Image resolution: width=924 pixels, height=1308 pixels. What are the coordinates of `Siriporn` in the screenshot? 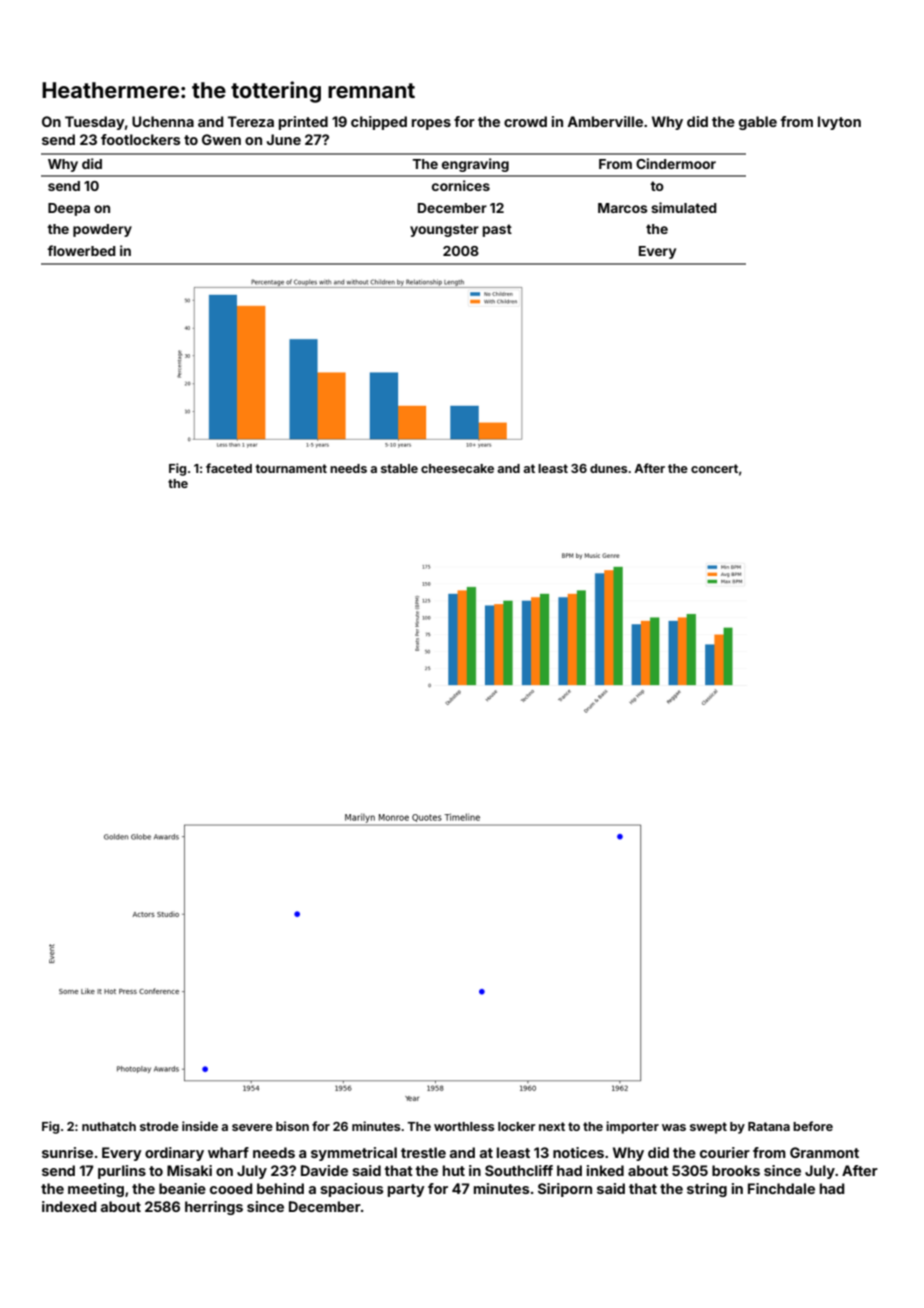 It's located at (565, 1190).
